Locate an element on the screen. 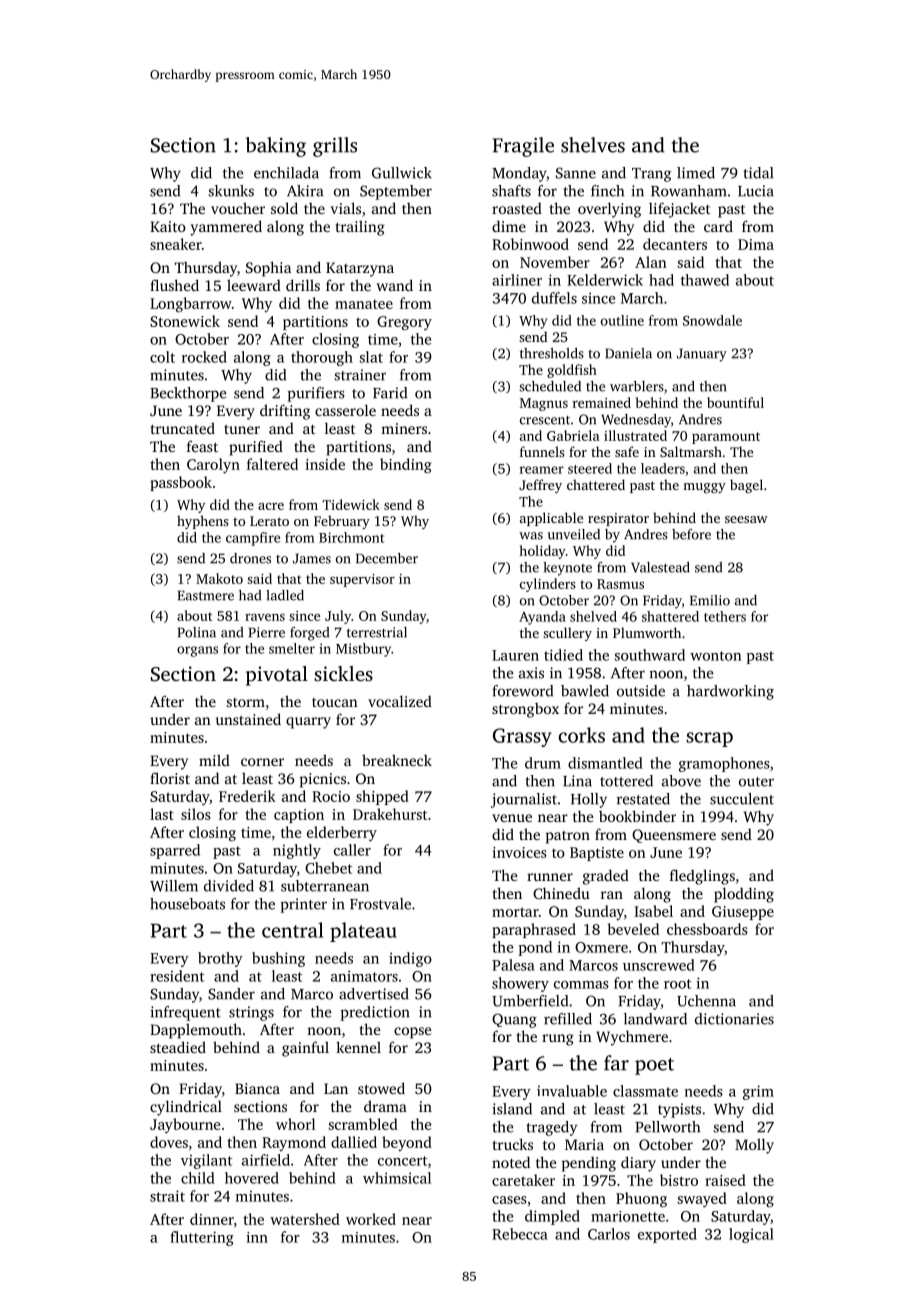  inside is located at coordinates (325, 464).
